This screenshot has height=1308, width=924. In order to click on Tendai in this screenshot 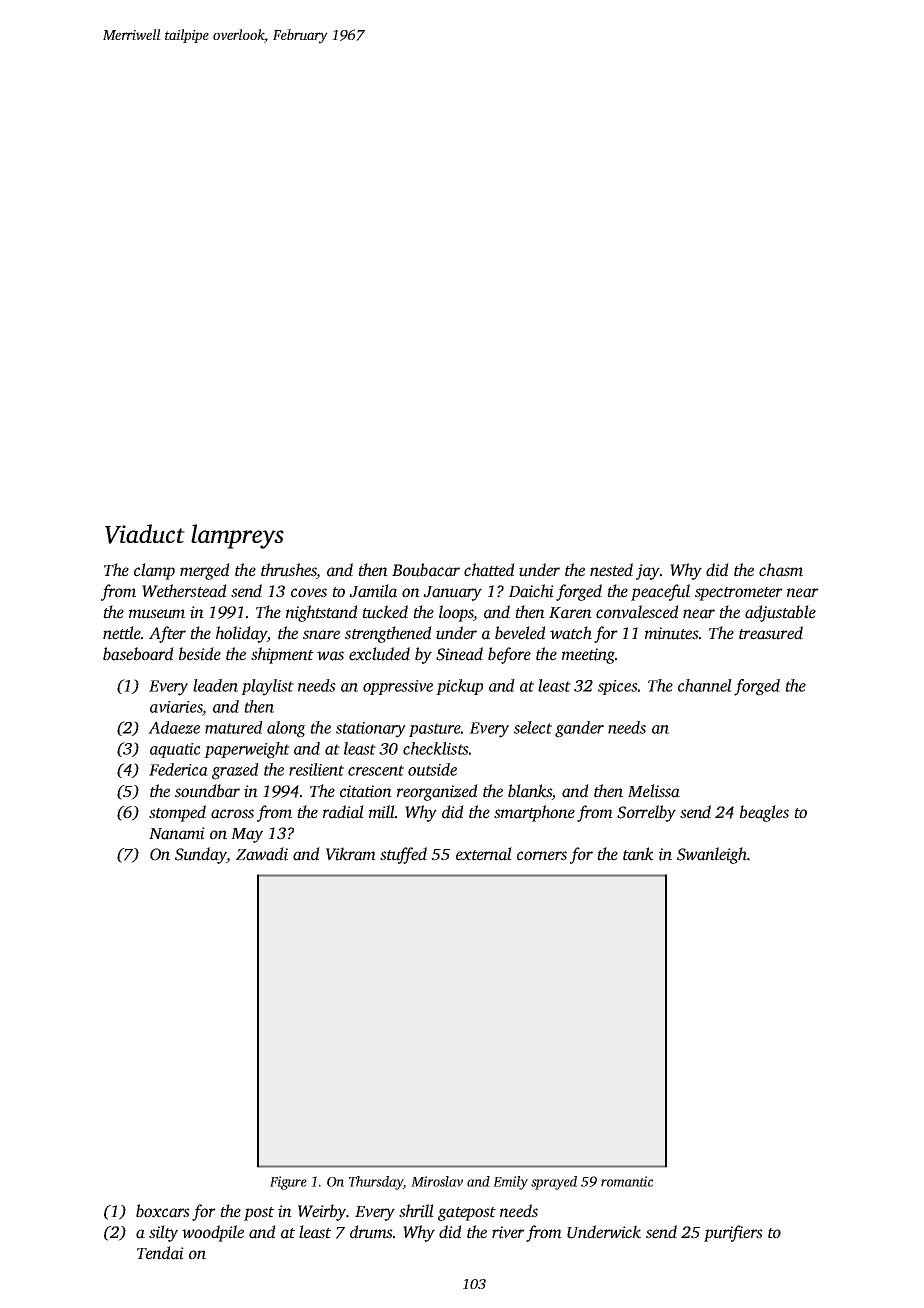, I will do `click(160, 1253)`.
